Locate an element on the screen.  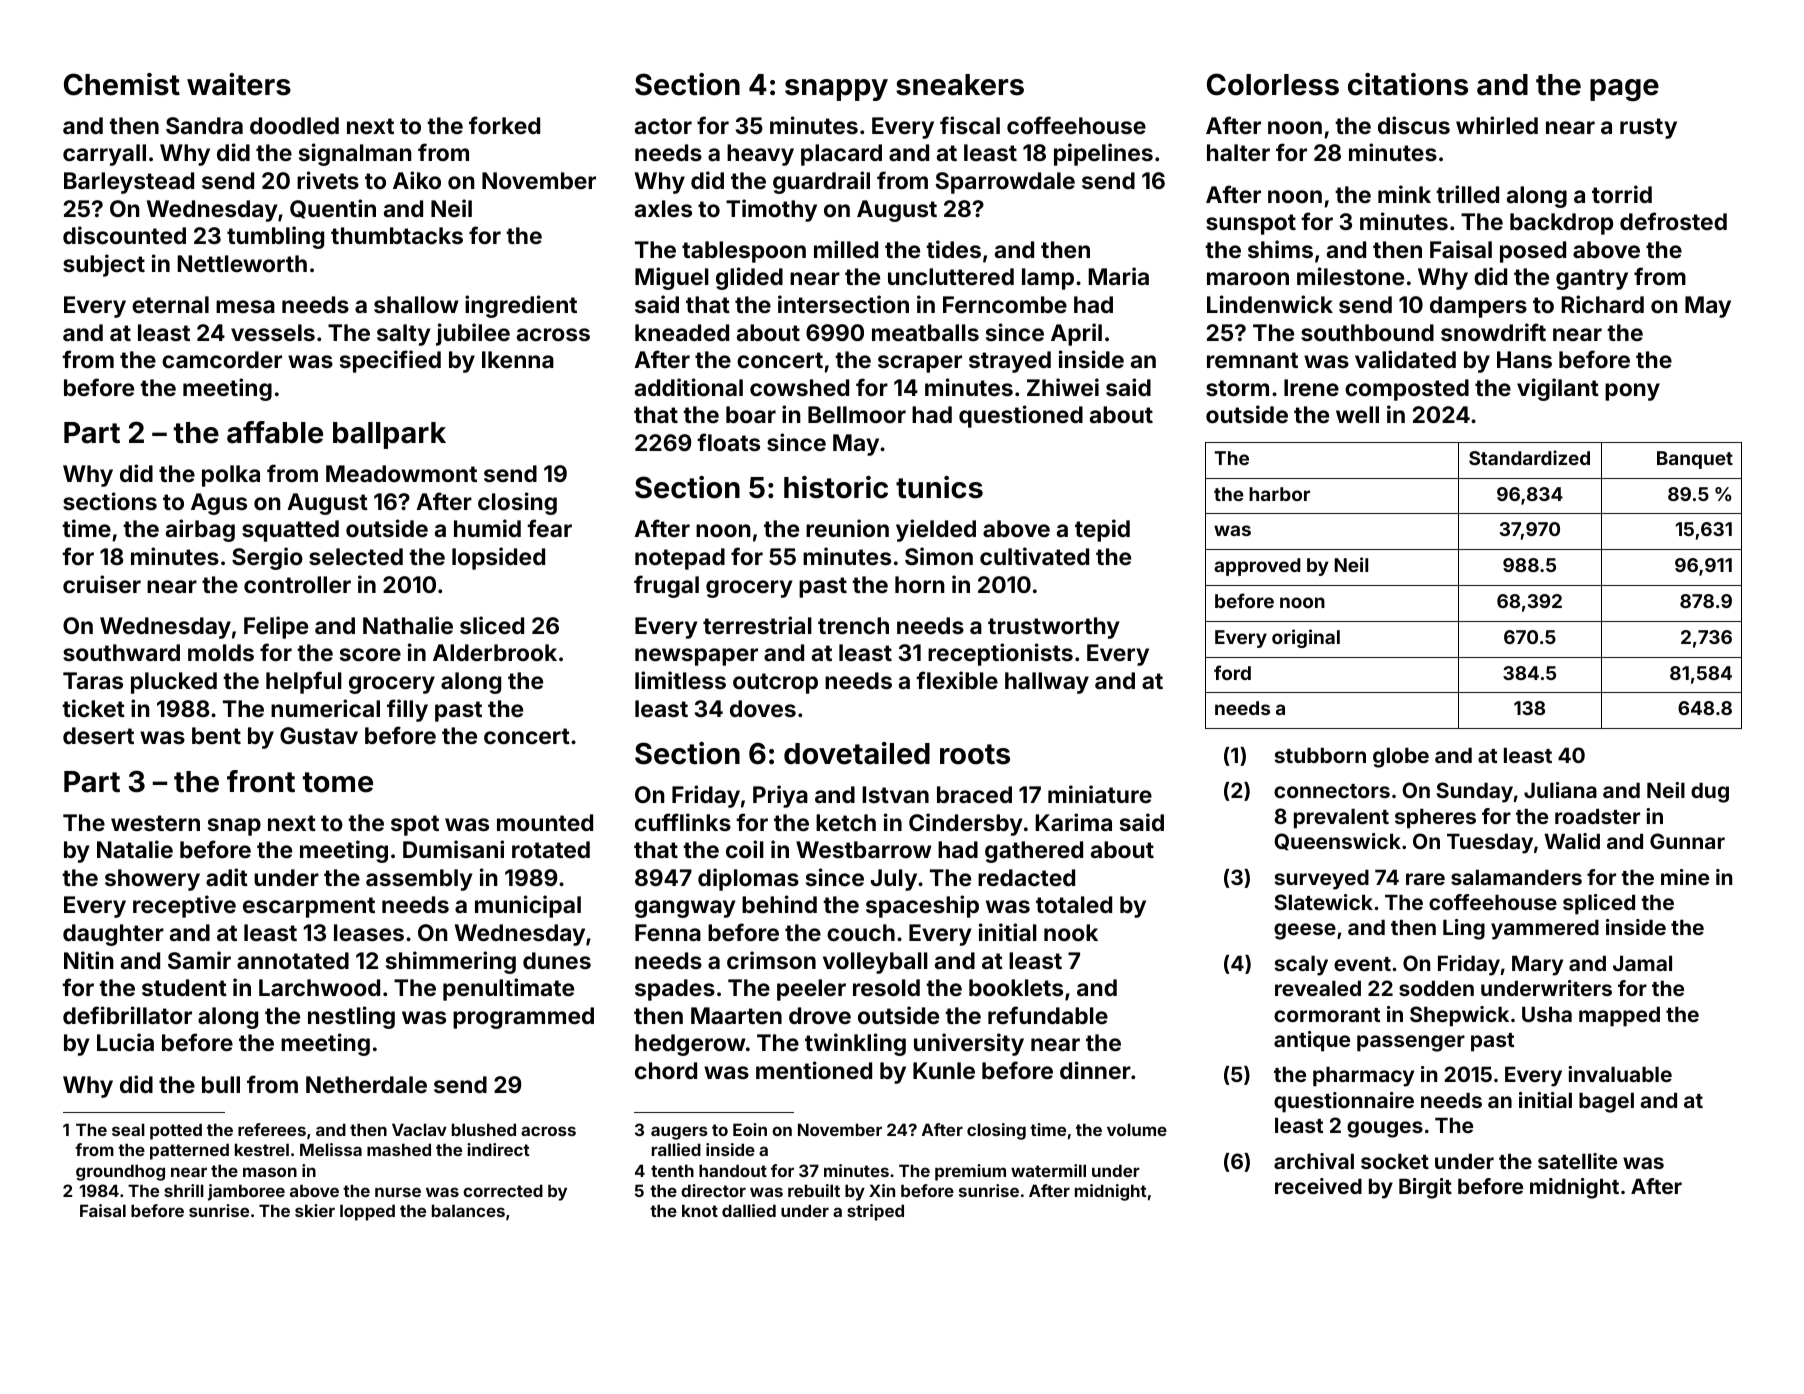
skier is located at coordinates (315, 1210).
